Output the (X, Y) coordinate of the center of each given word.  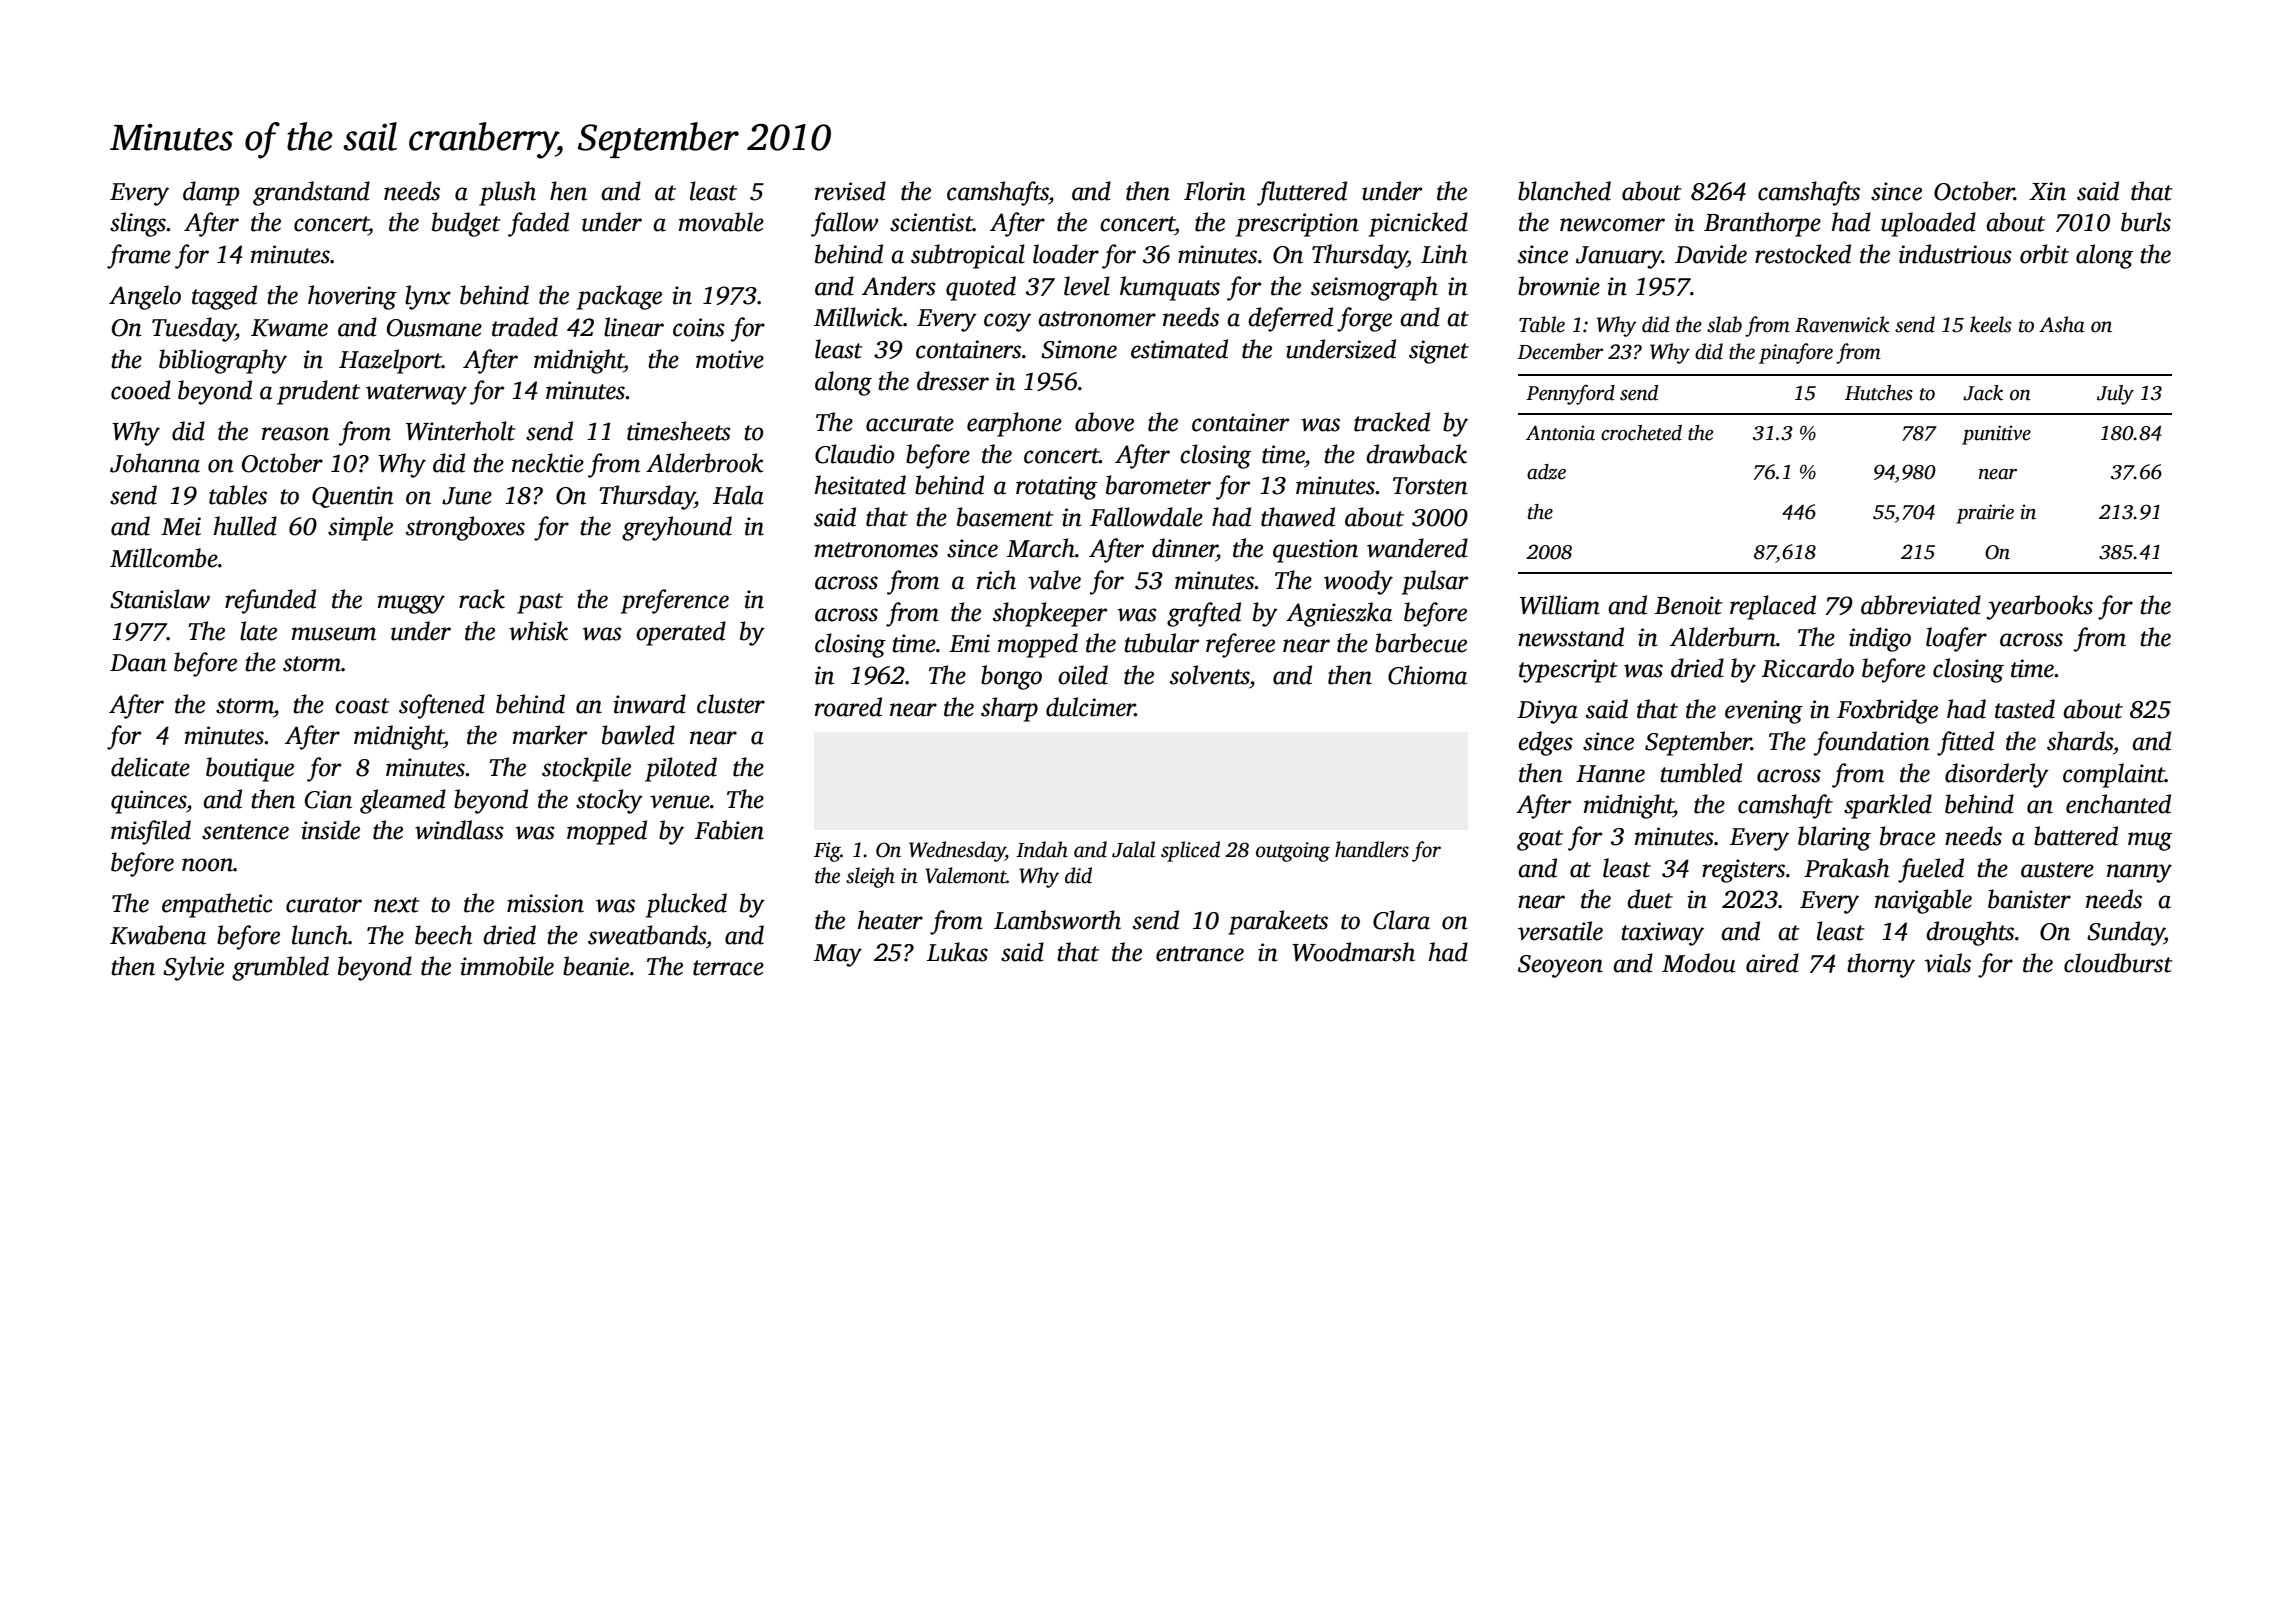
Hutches (1879, 393)
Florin (1215, 191)
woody (1358, 582)
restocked (1803, 254)
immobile (507, 966)
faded (538, 224)
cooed (141, 390)
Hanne (1610, 774)
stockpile (586, 769)
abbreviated (1921, 605)
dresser (953, 381)
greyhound (677, 528)
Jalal (1133, 849)
